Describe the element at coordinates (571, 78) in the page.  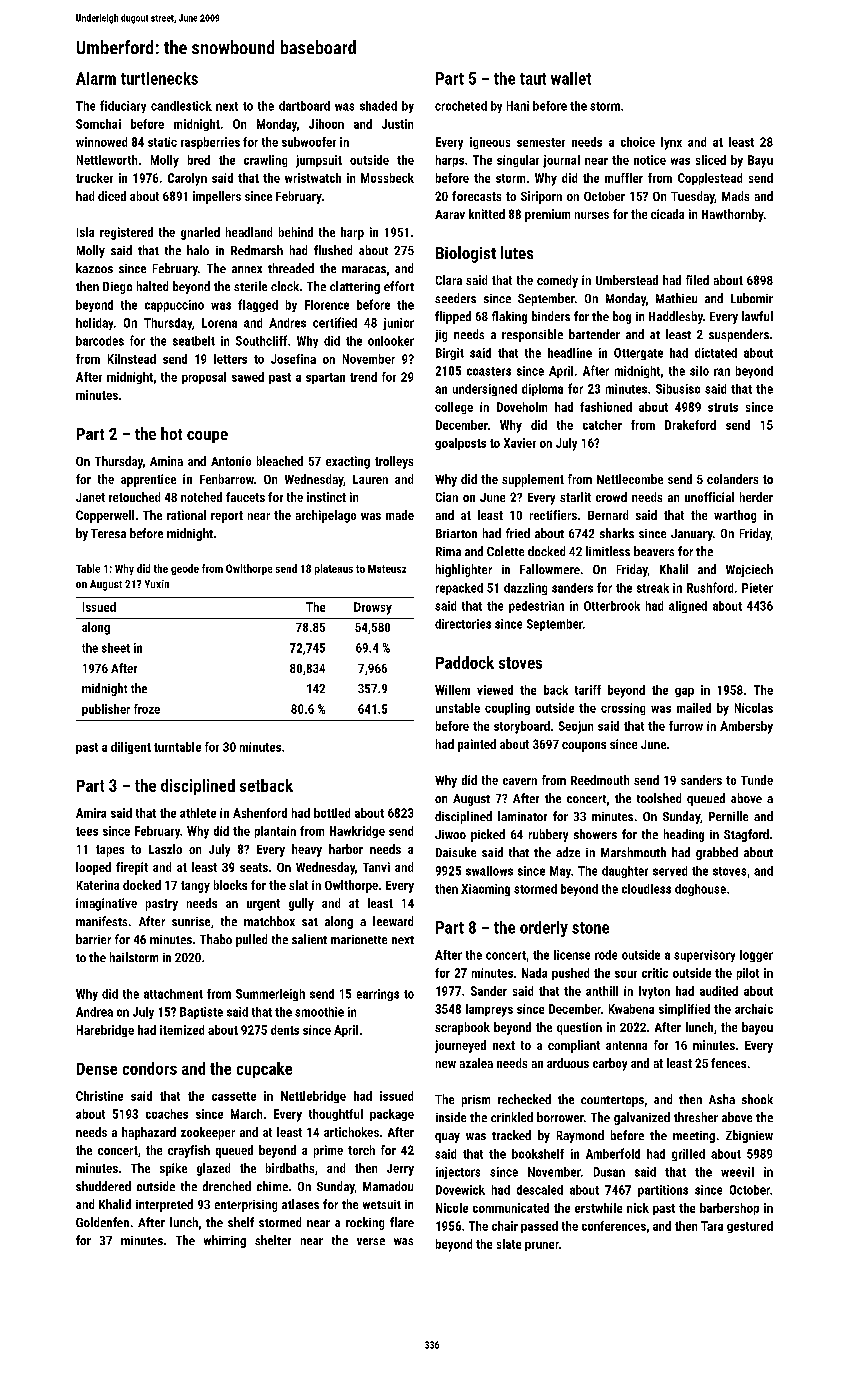
I see `wallet` at that location.
